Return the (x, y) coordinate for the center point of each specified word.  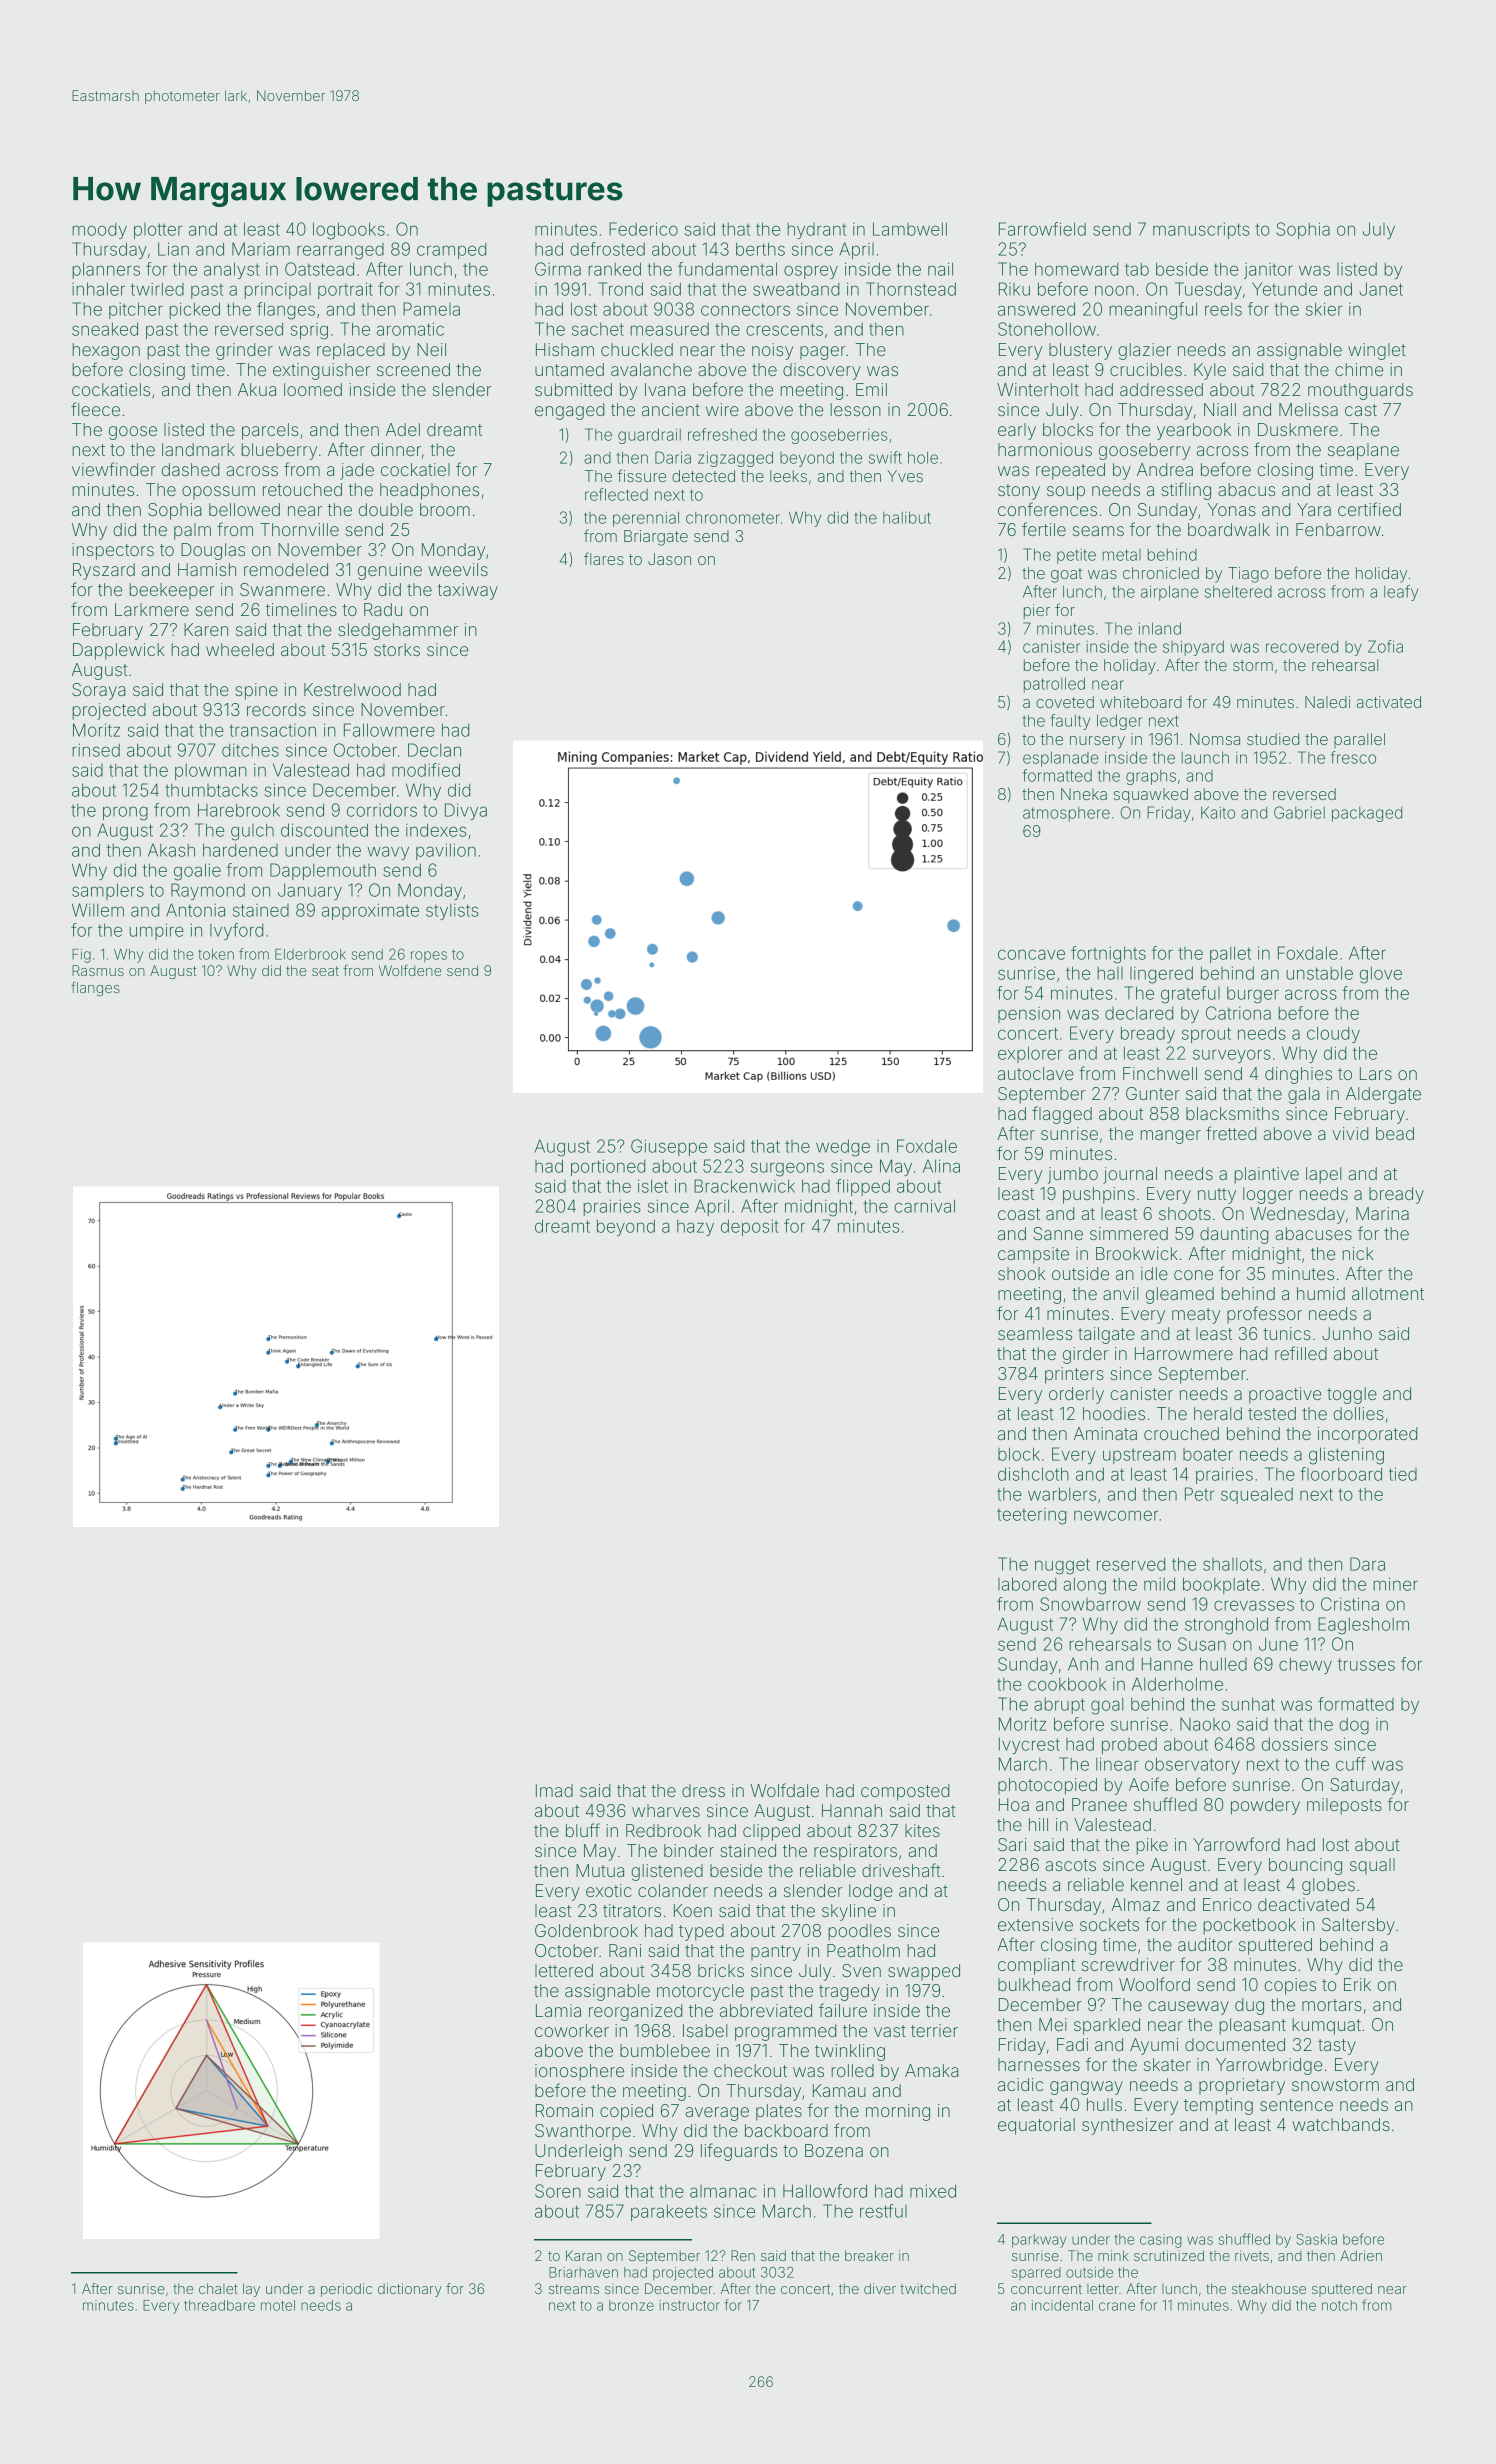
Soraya (99, 691)
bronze (631, 2305)
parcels (270, 431)
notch (1339, 2305)
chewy (1305, 1665)
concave (1031, 954)
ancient (671, 409)
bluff (583, 1830)
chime (1359, 369)
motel (278, 2305)
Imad (554, 1790)
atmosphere (1066, 814)
